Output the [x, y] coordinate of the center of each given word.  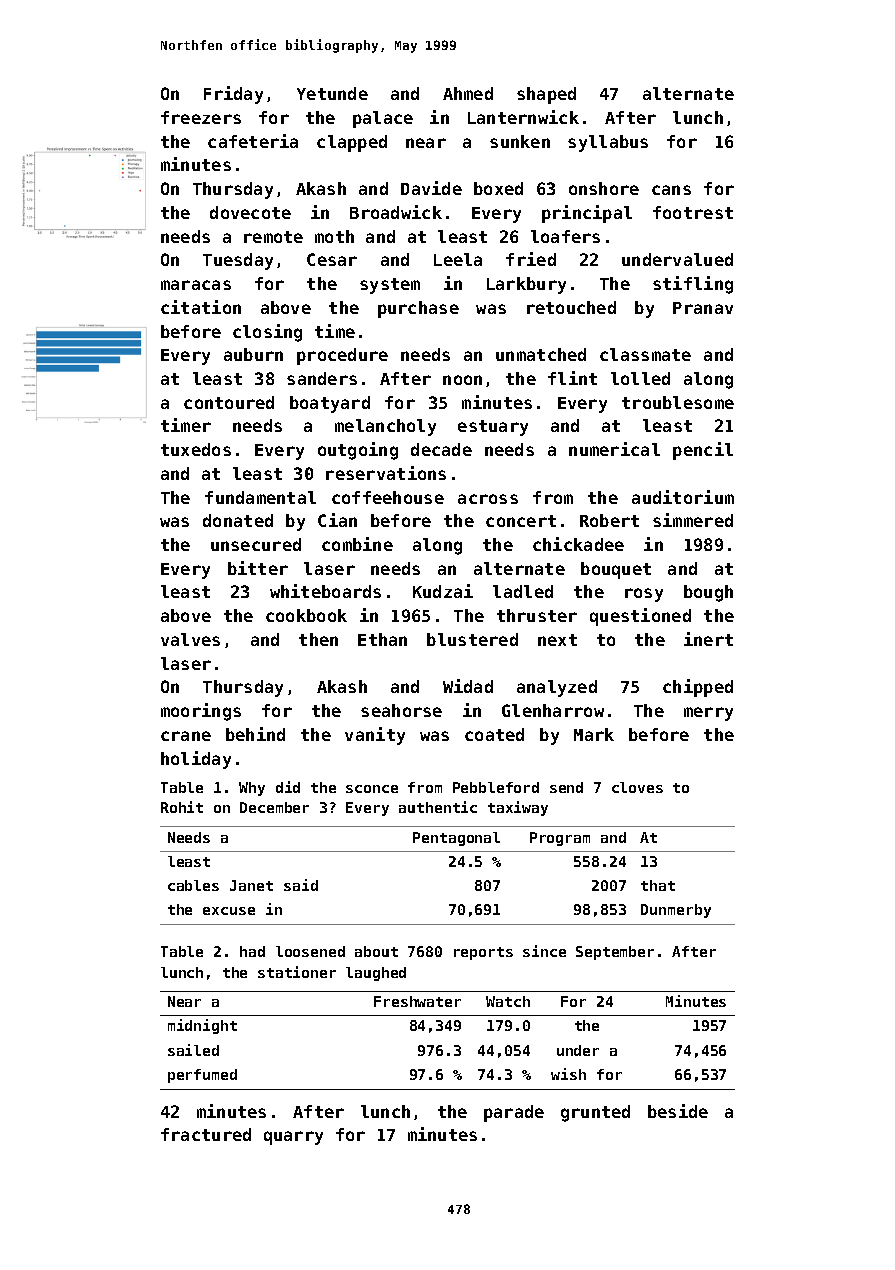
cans [671, 190]
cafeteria [253, 141]
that [658, 885]
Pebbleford [496, 787]
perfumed [202, 1076]
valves [190, 639]
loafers [565, 236]
